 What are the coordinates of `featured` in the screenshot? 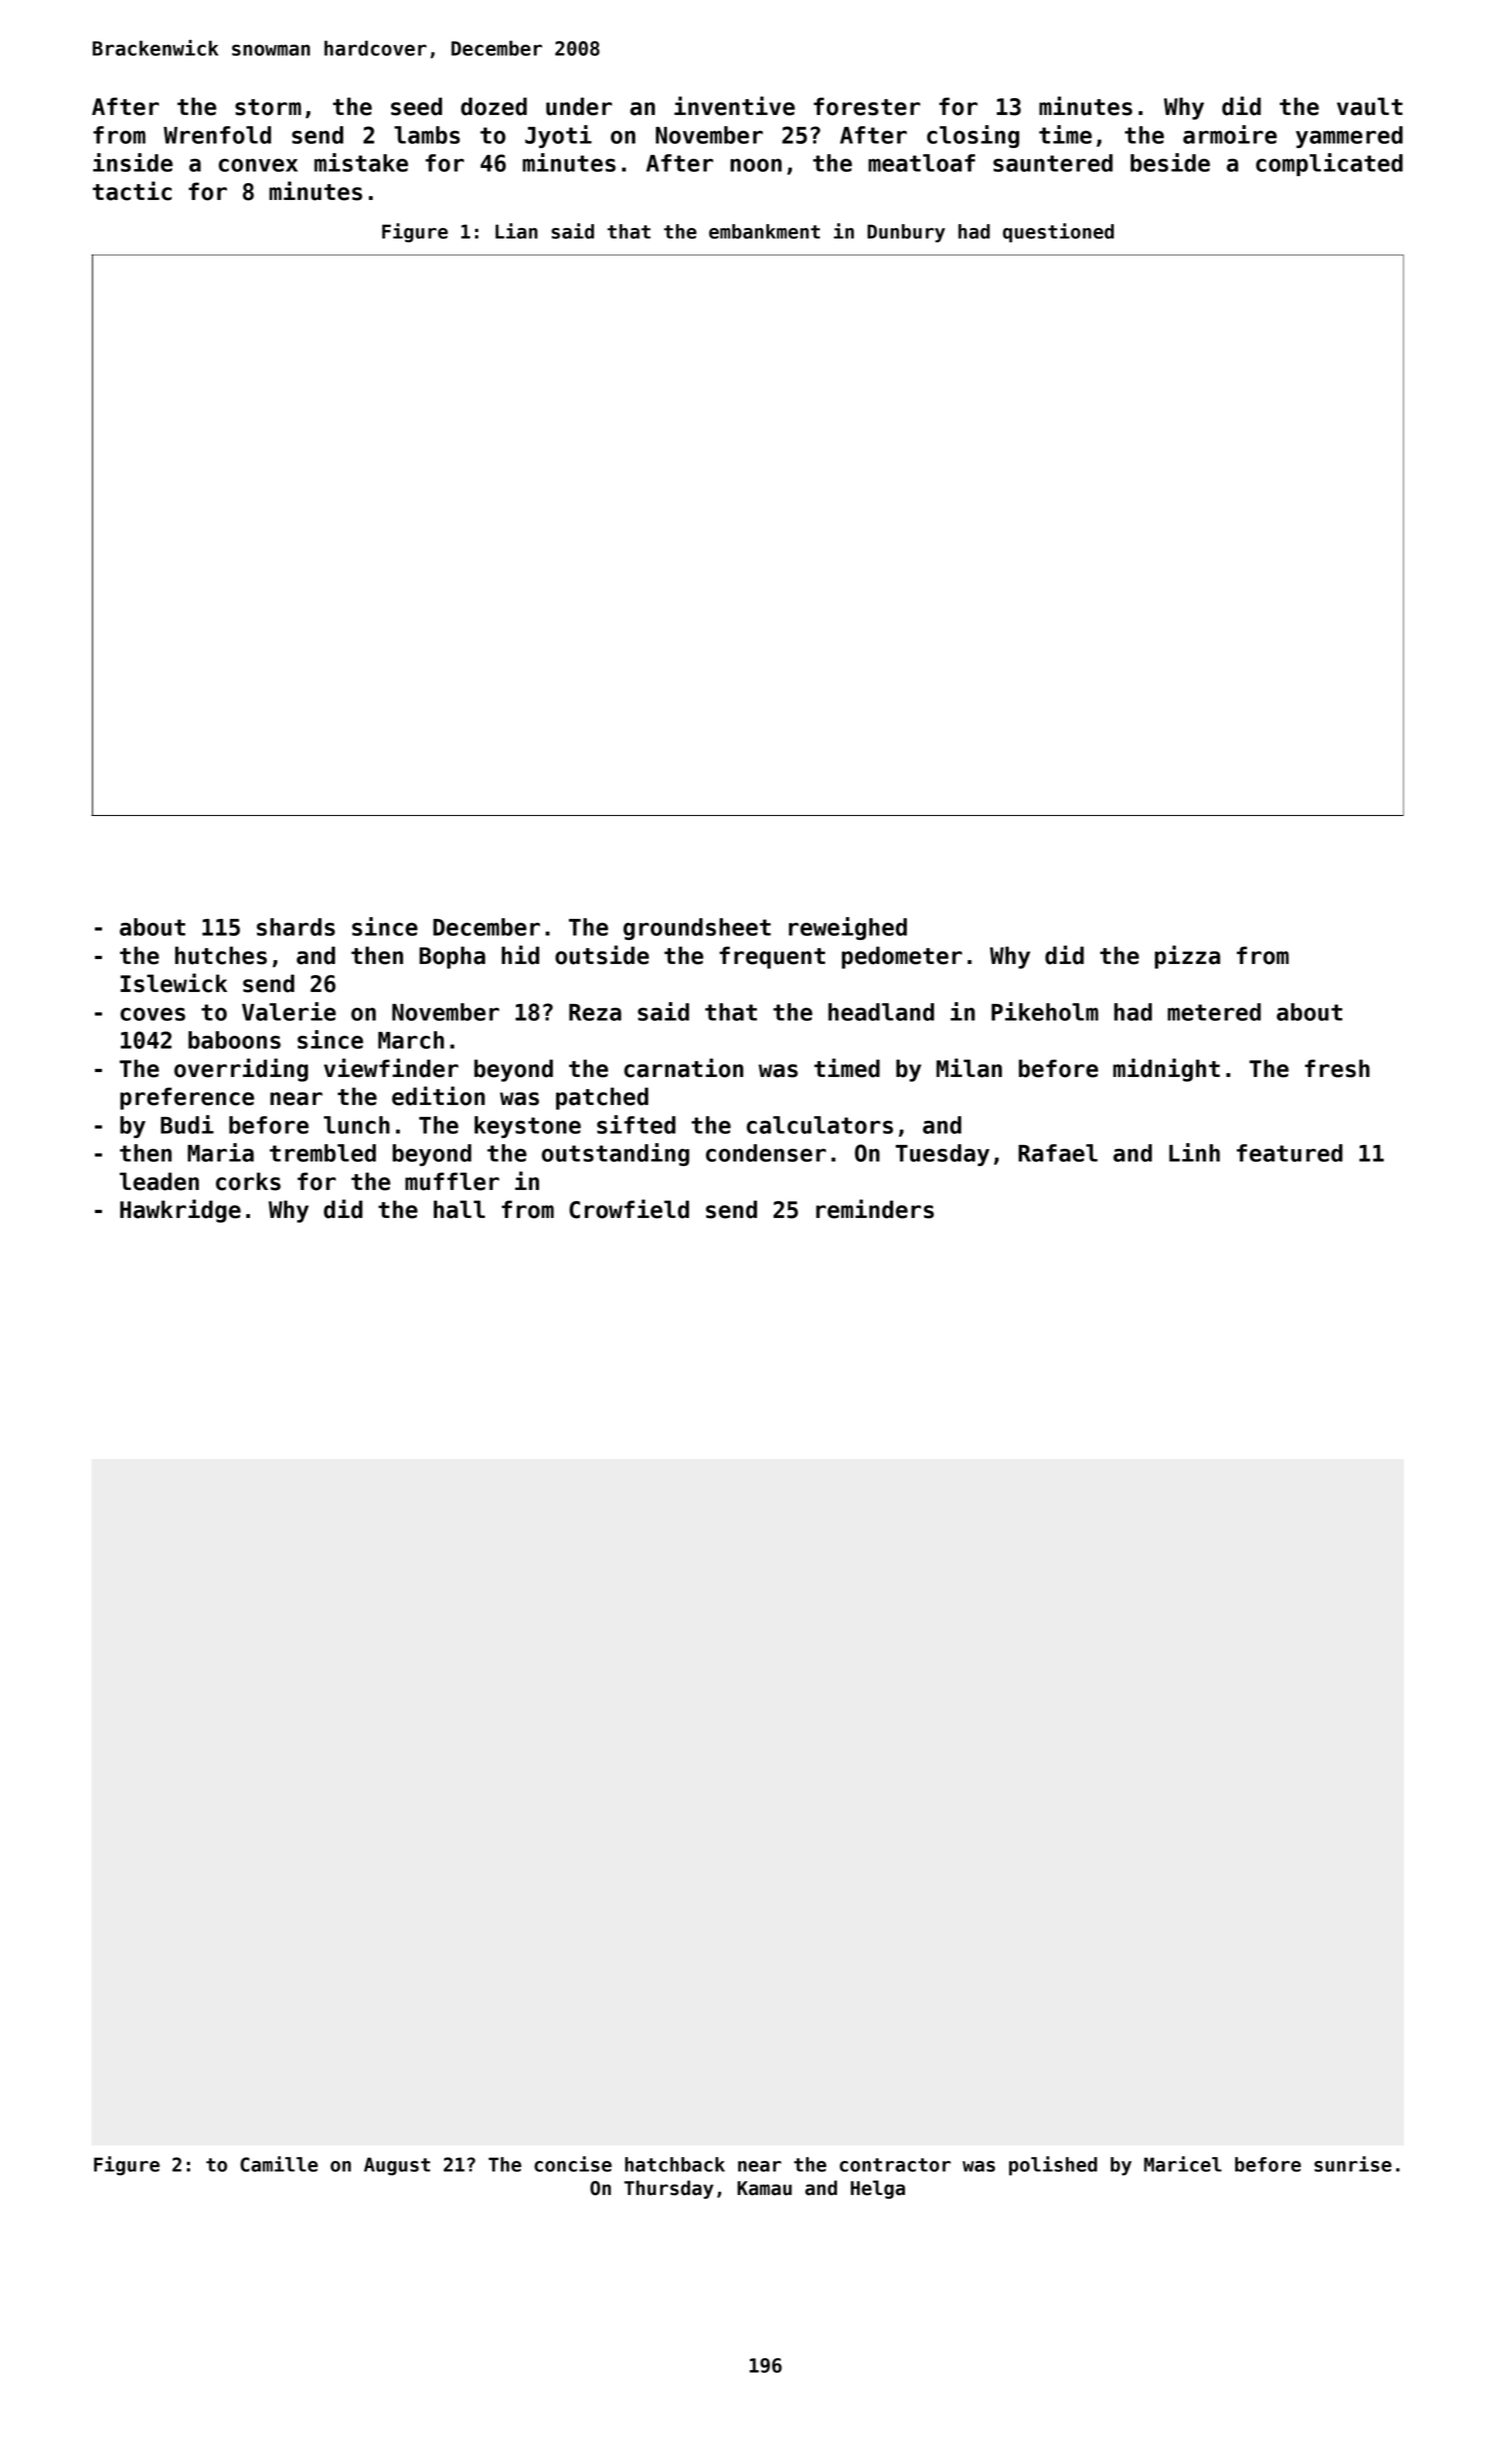 It's located at (1290, 1153).
